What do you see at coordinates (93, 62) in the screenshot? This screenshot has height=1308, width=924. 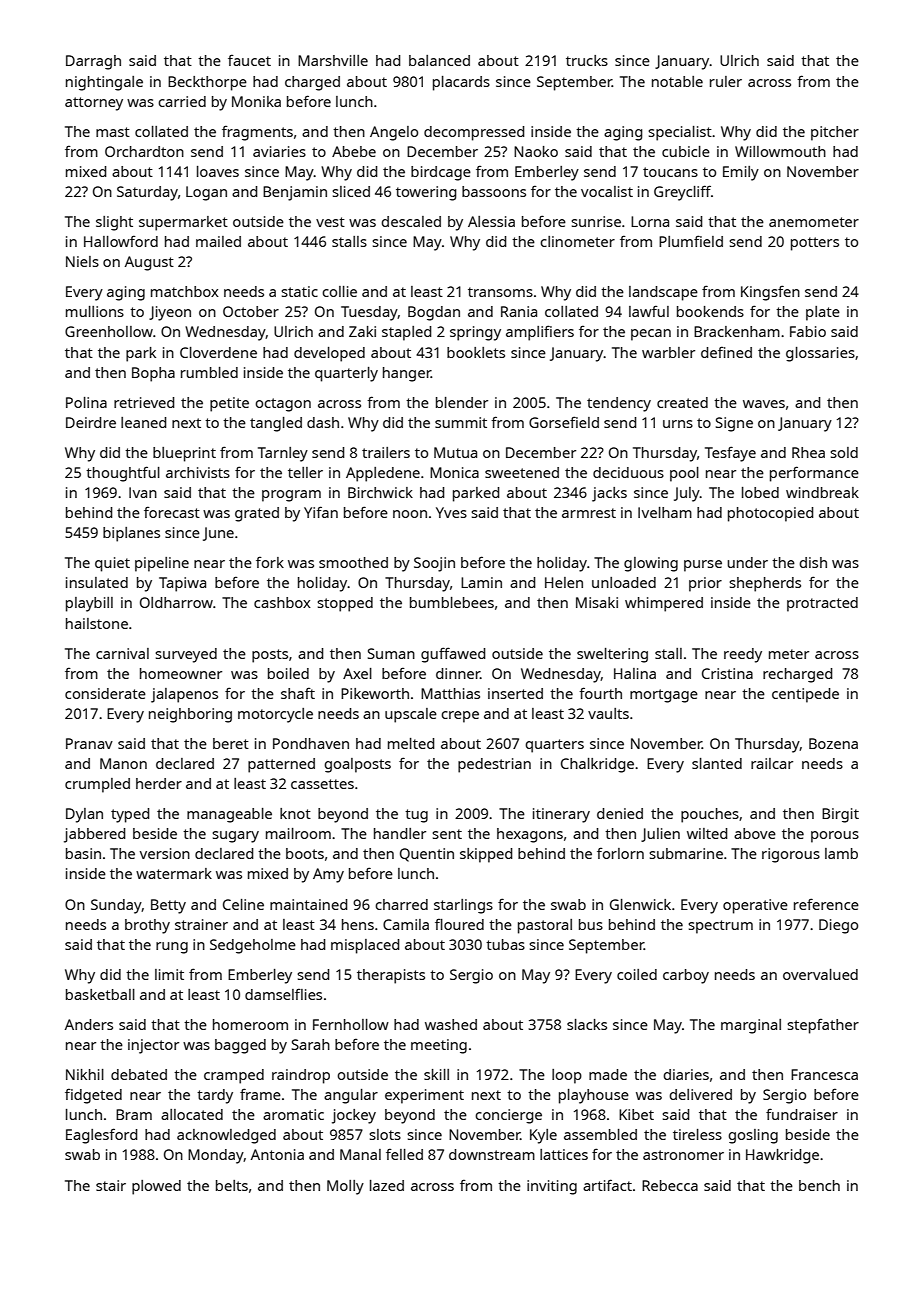 I see `Darragh` at bounding box center [93, 62].
